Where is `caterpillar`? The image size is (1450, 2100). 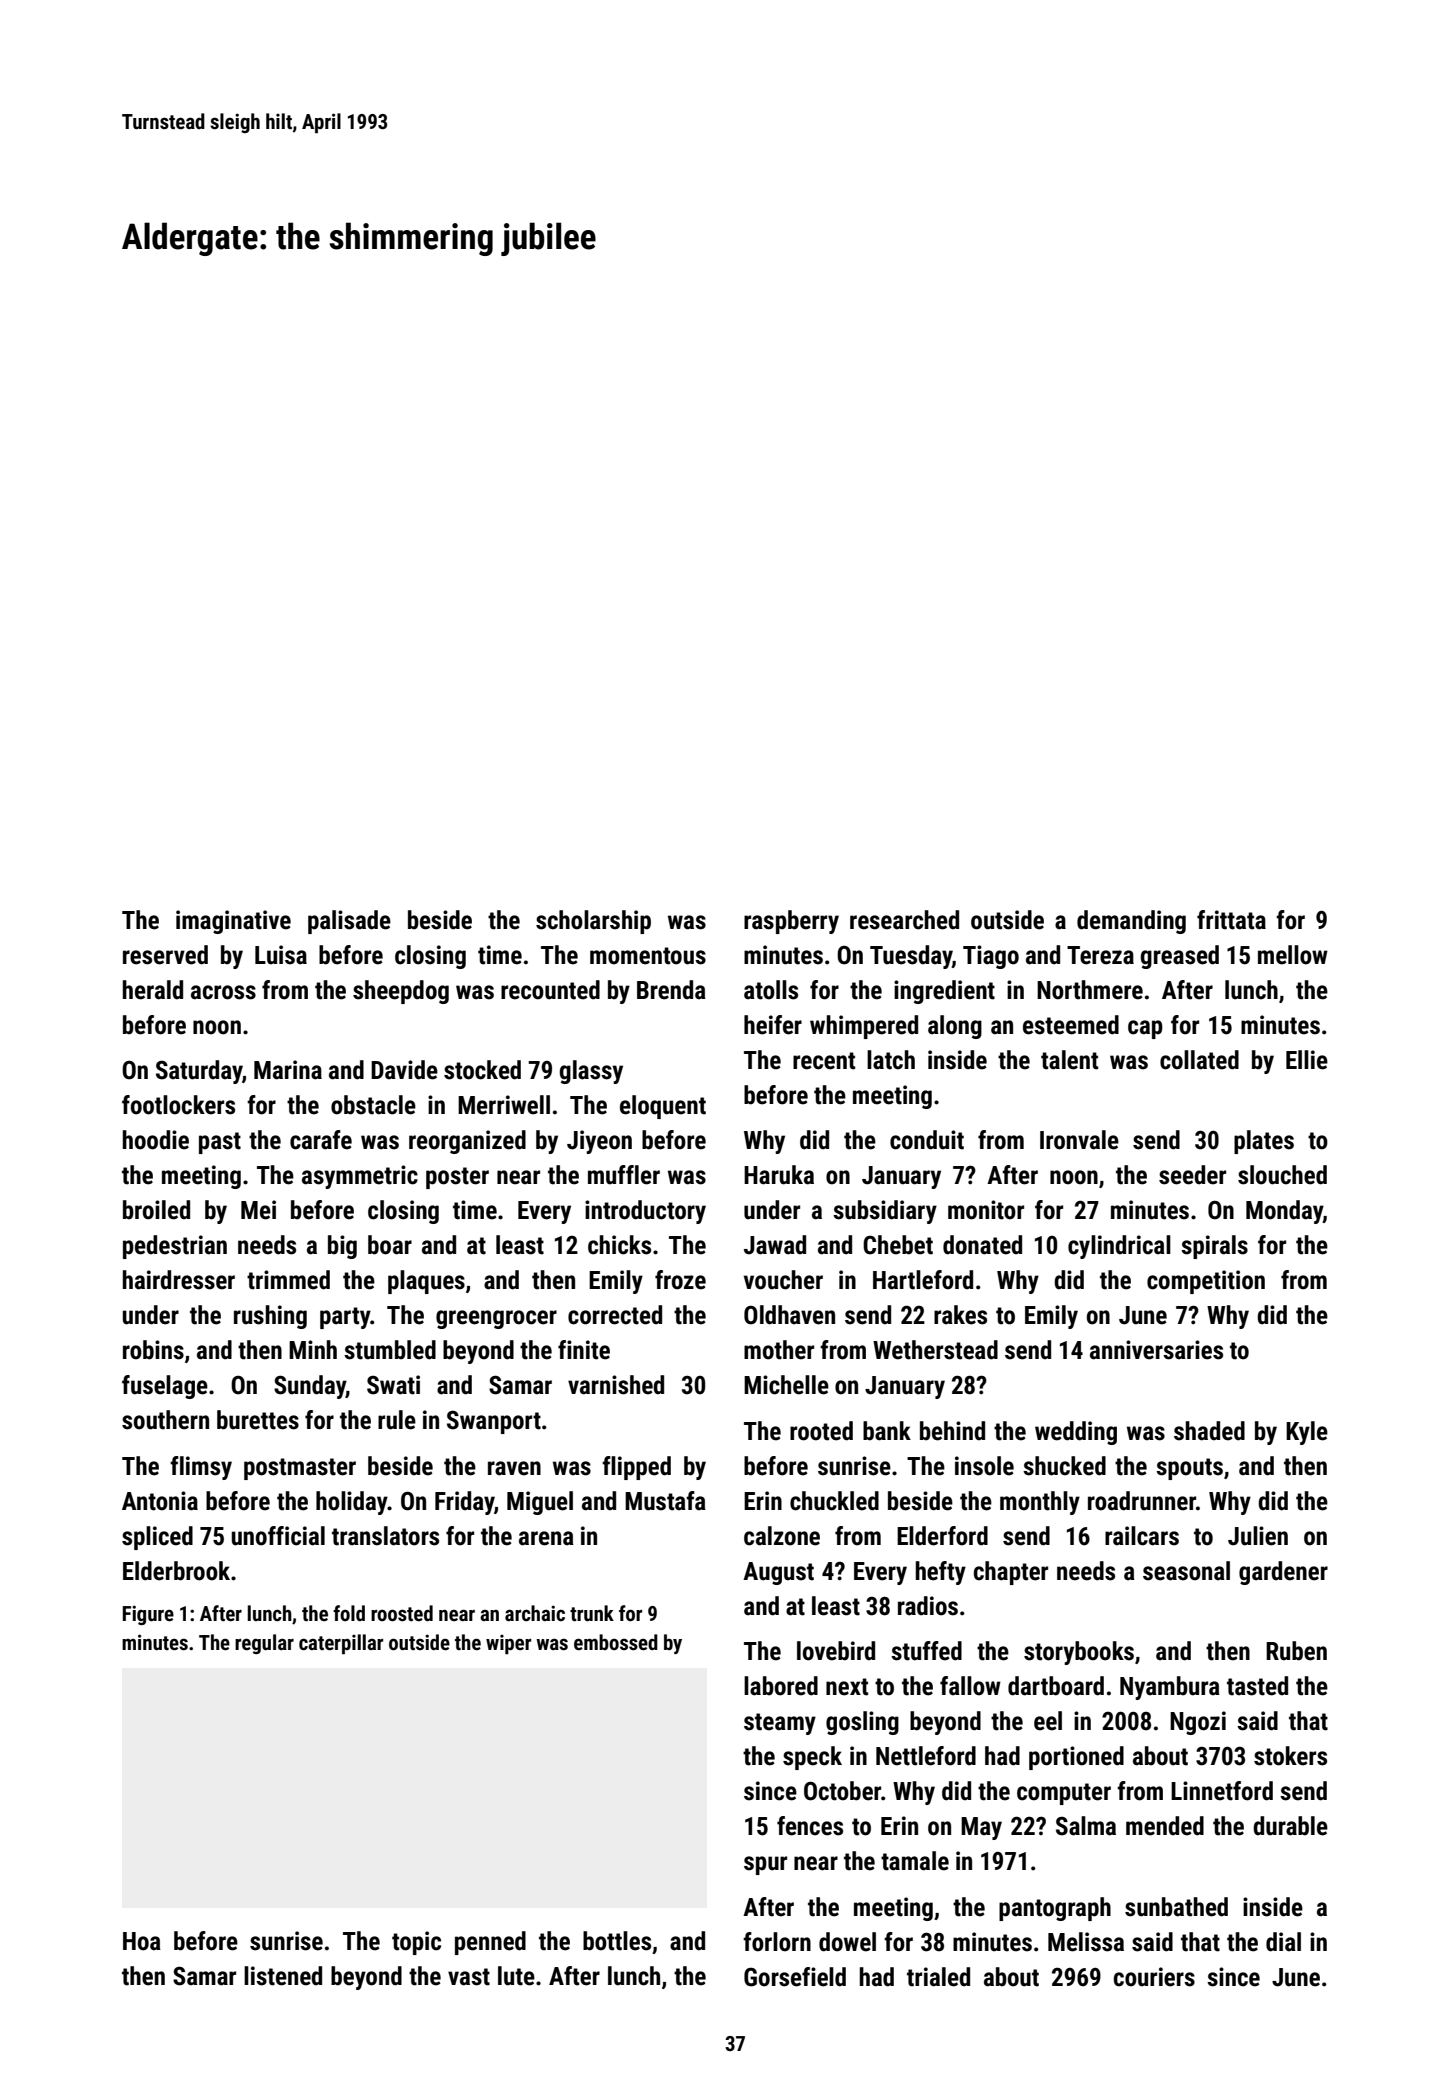
caterpillar is located at coordinates (341, 1644).
